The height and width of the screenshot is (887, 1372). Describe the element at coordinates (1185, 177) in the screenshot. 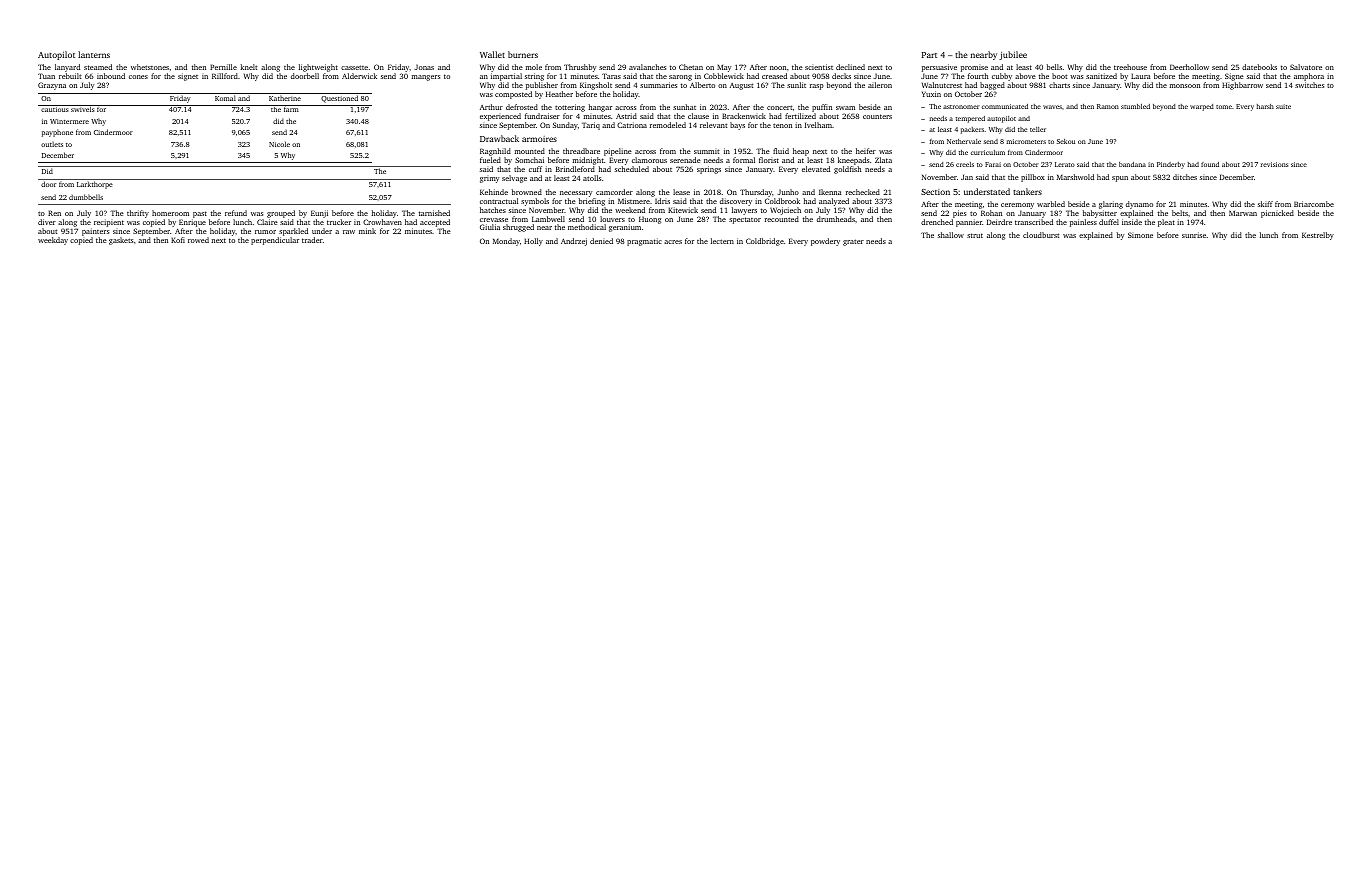

I see `ditches` at that location.
